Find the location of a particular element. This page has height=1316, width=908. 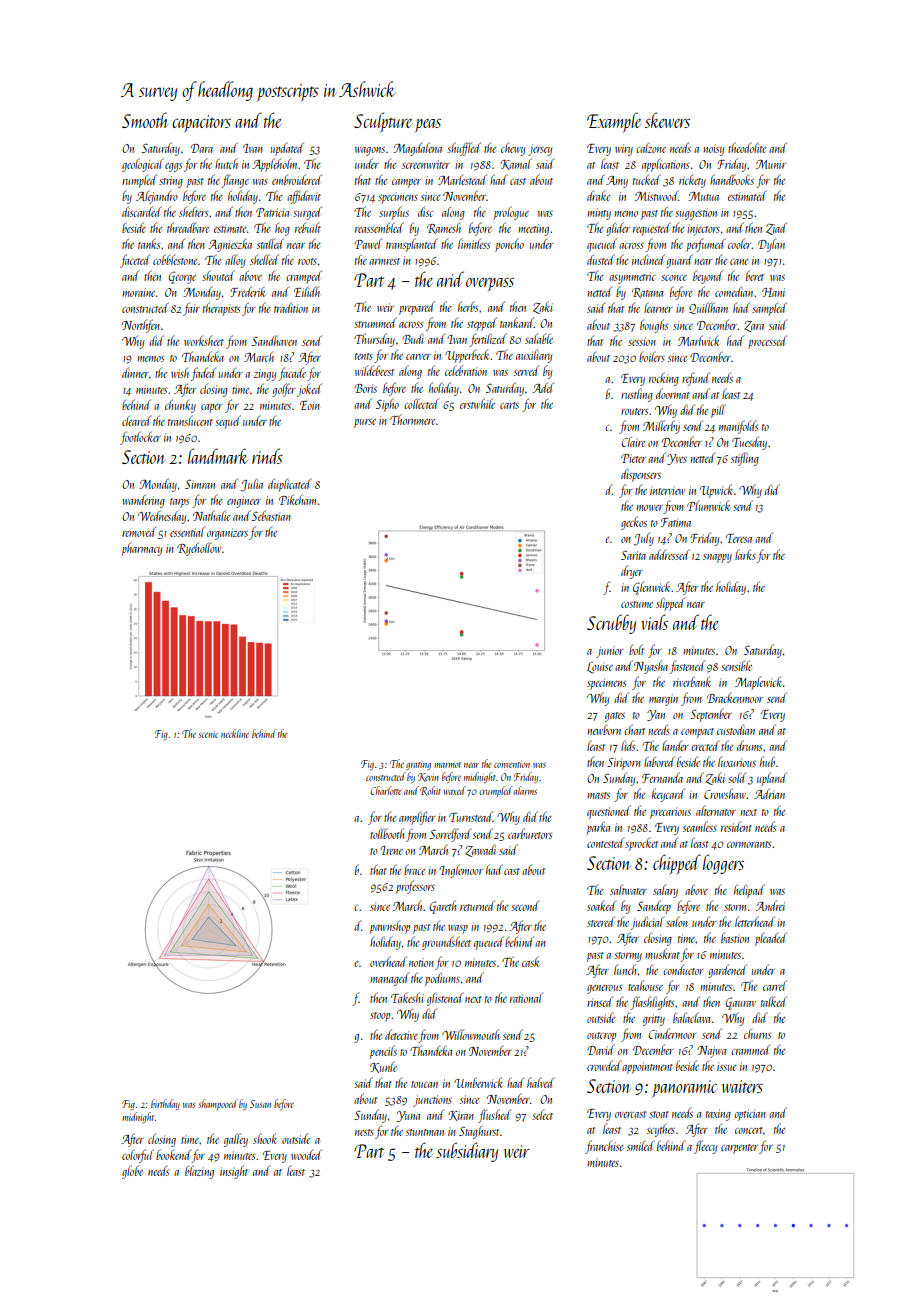

junior is located at coordinates (610, 652).
